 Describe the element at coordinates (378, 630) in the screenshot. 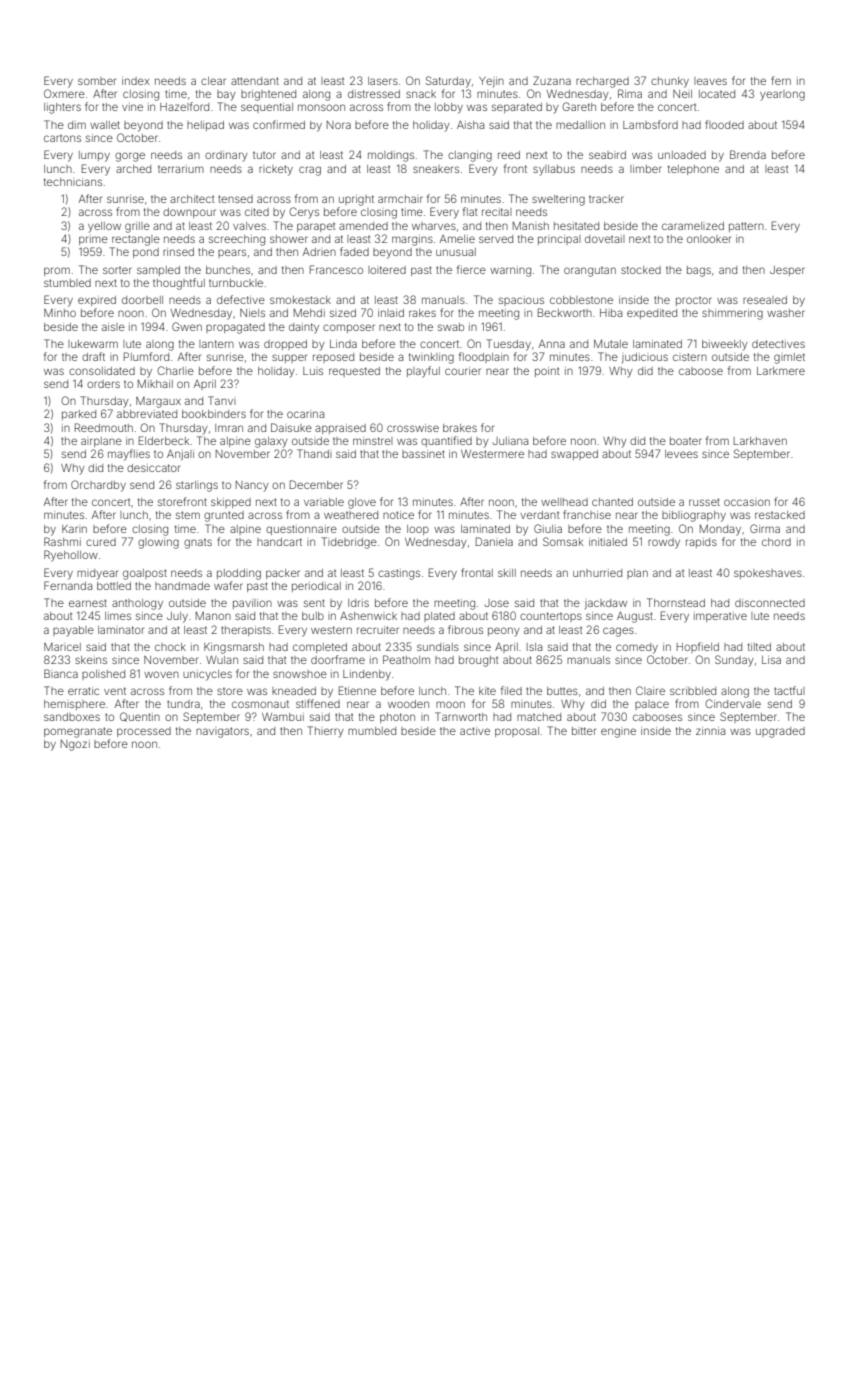

I see `recruiter` at that location.
